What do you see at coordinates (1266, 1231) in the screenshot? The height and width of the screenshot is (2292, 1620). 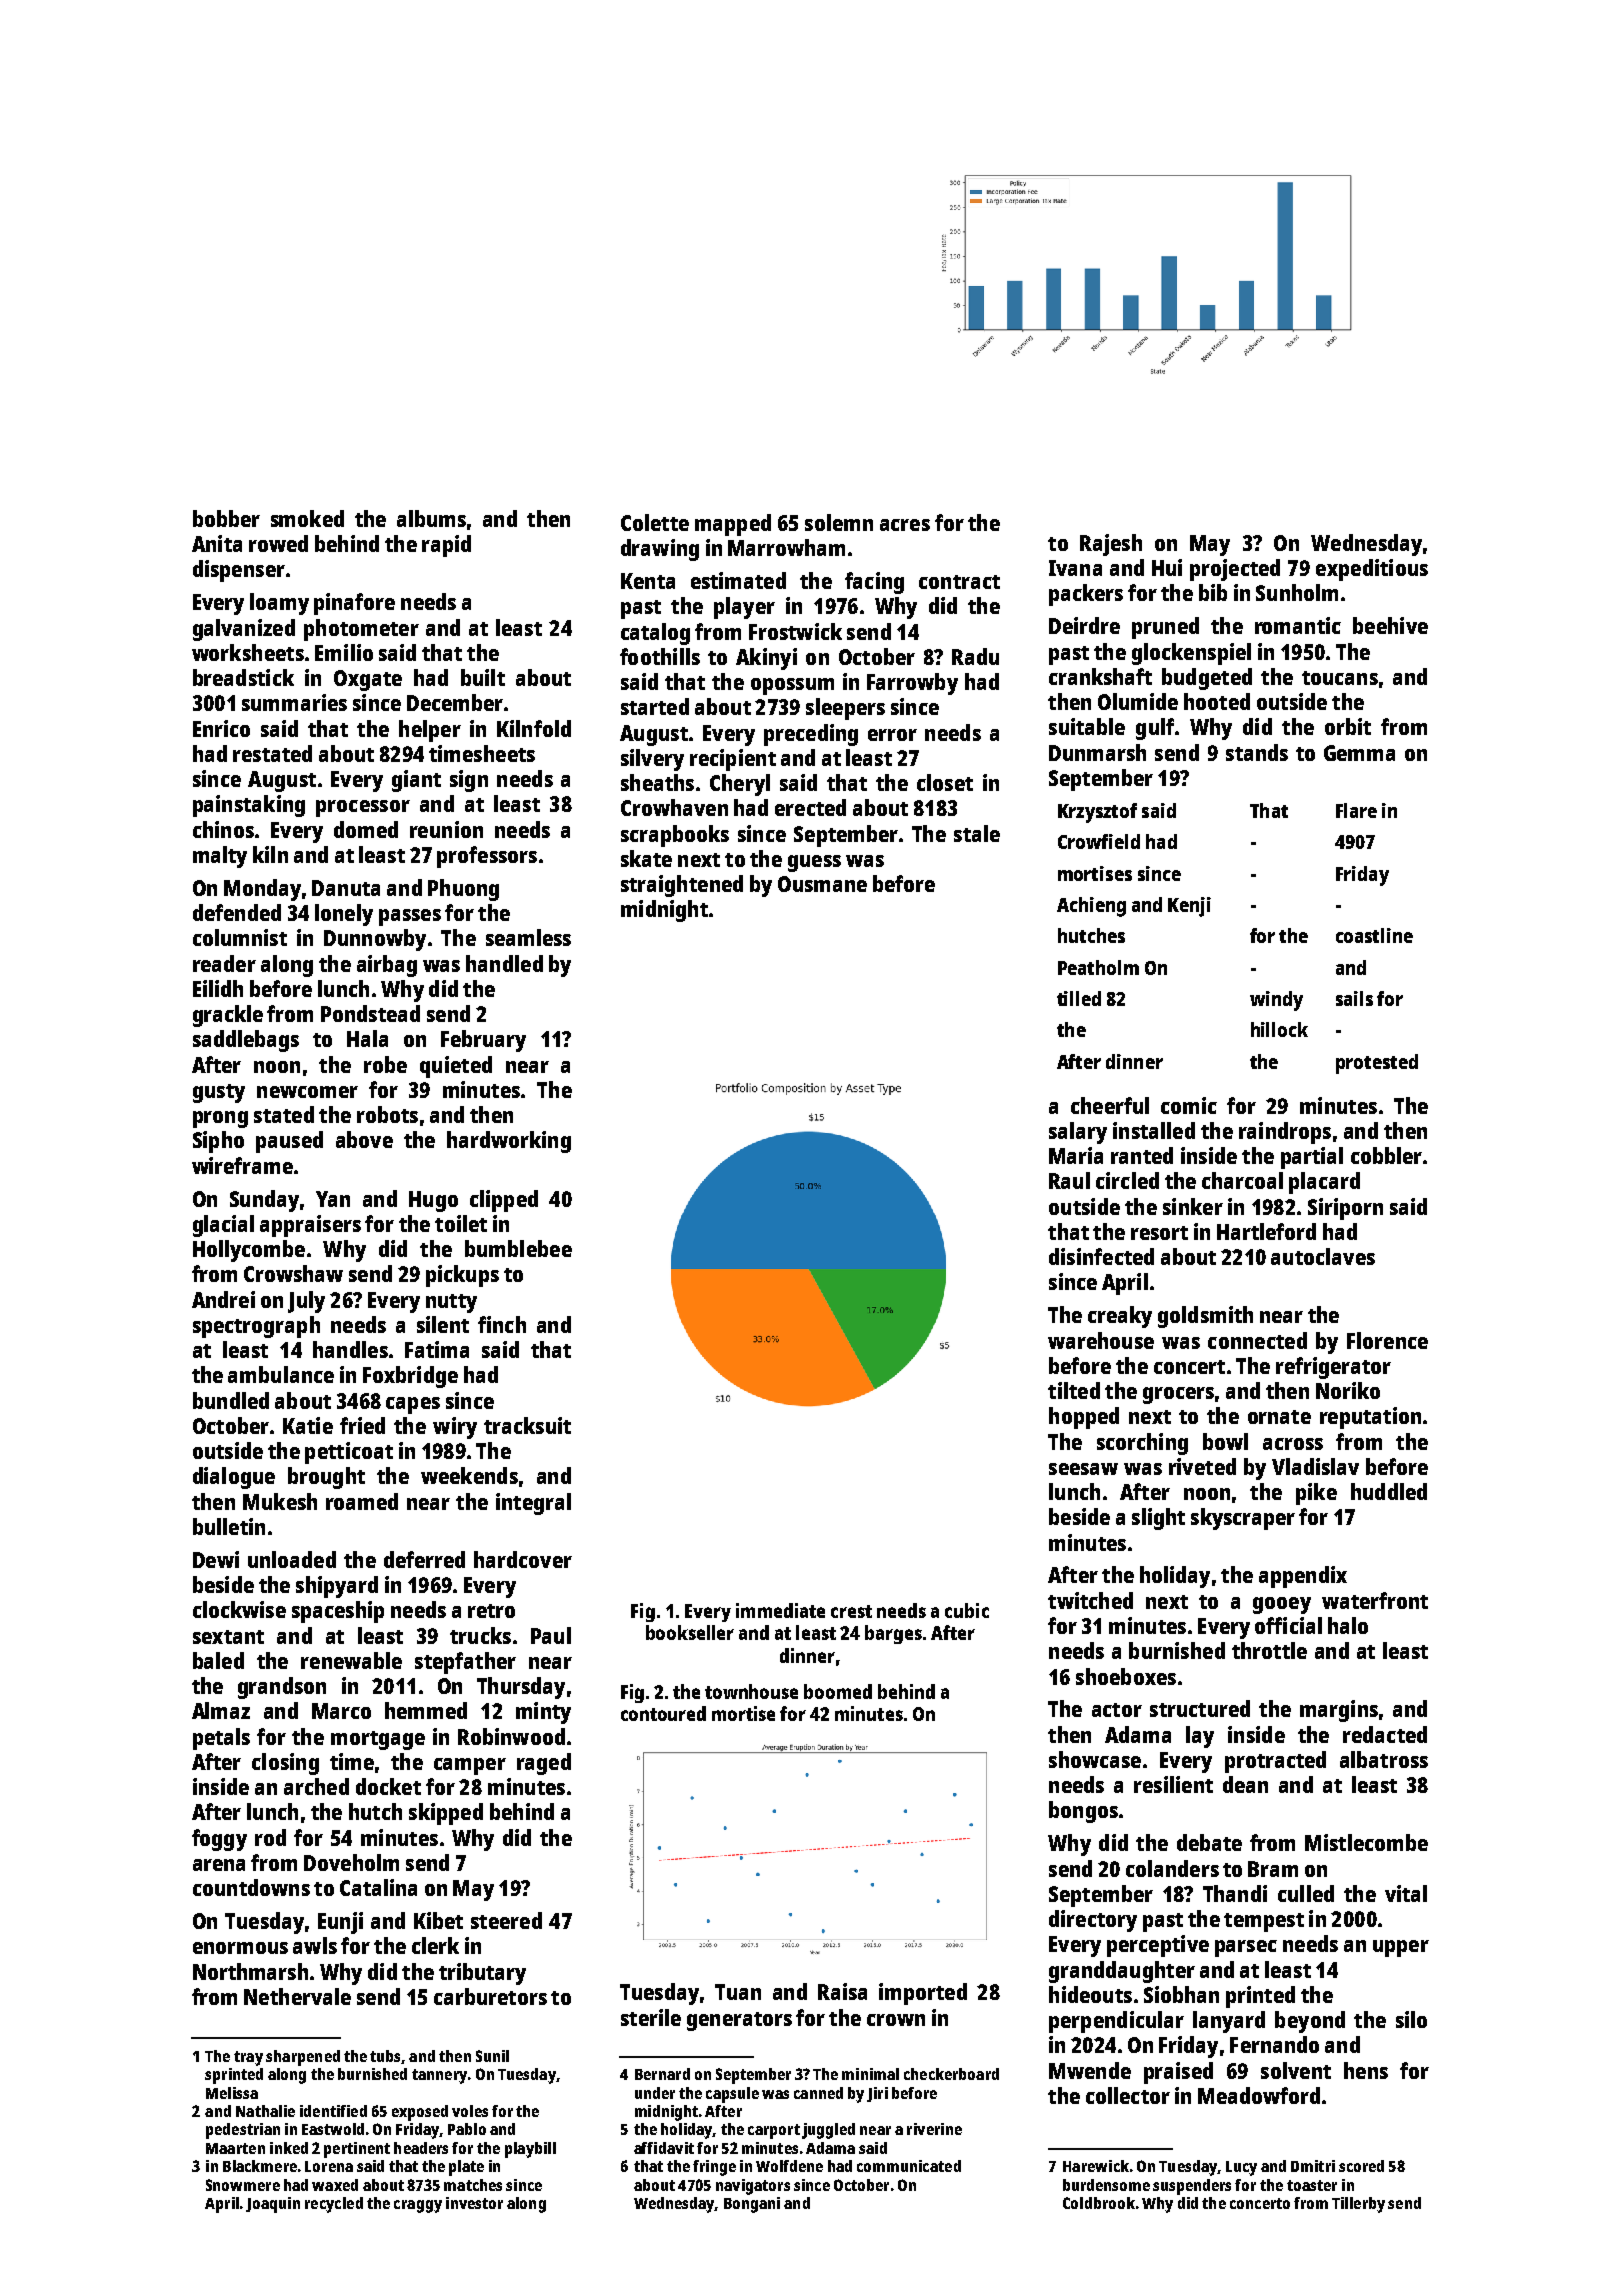 I see `Hartleford` at bounding box center [1266, 1231].
